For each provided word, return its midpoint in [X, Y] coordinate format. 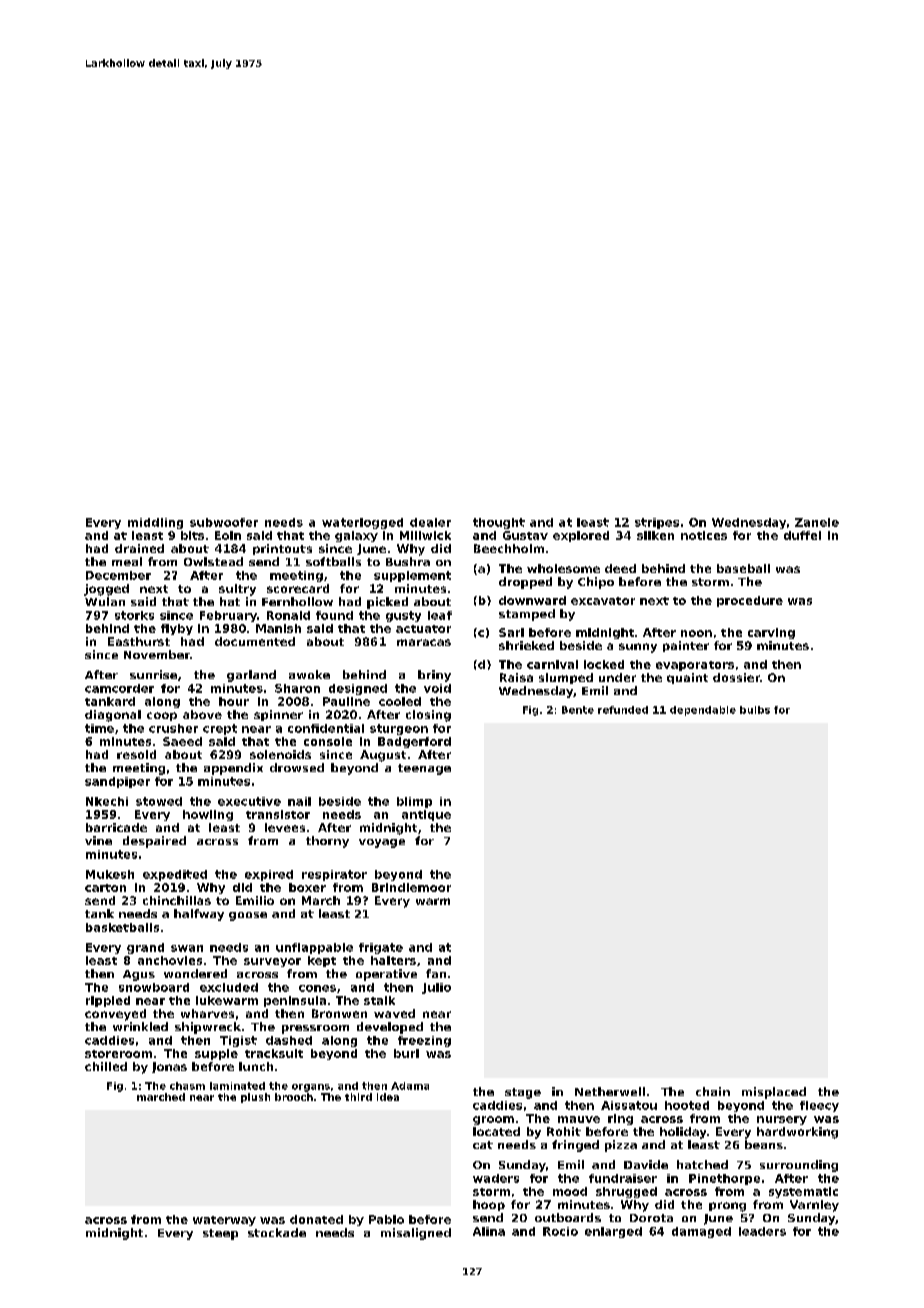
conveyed [115, 1015]
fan [436, 973]
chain [713, 1091]
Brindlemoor [411, 887]
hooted [687, 1105]
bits [192, 535]
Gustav [525, 535]
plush [255, 1098]
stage [523, 1093]
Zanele [817, 522]
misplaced [774, 1093]
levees [285, 827]
